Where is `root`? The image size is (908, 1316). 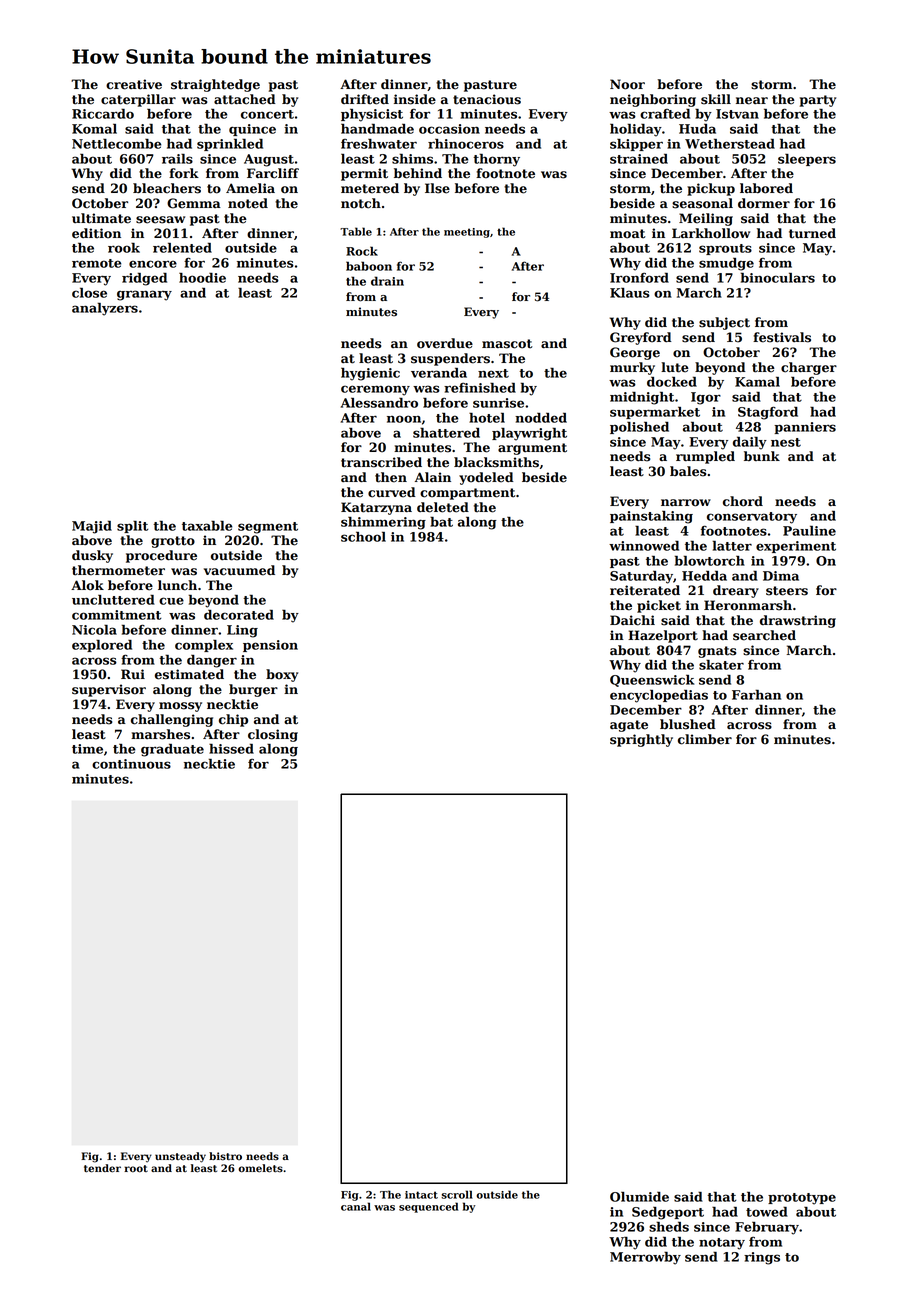
root is located at coordinates (136, 1169).
